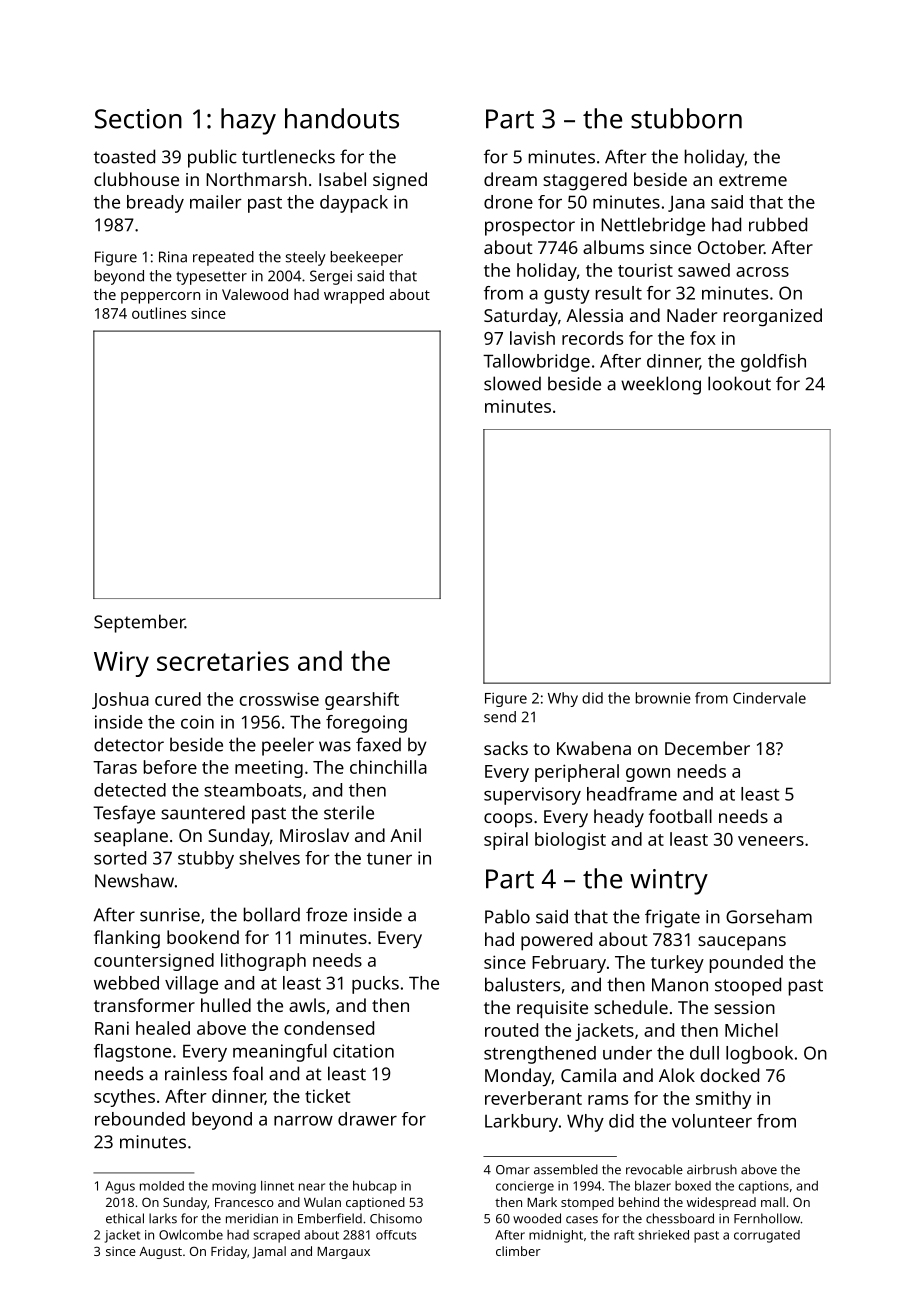 This document has width=924, height=1308. What do you see at coordinates (730, 1075) in the document?
I see `docked` at bounding box center [730, 1075].
